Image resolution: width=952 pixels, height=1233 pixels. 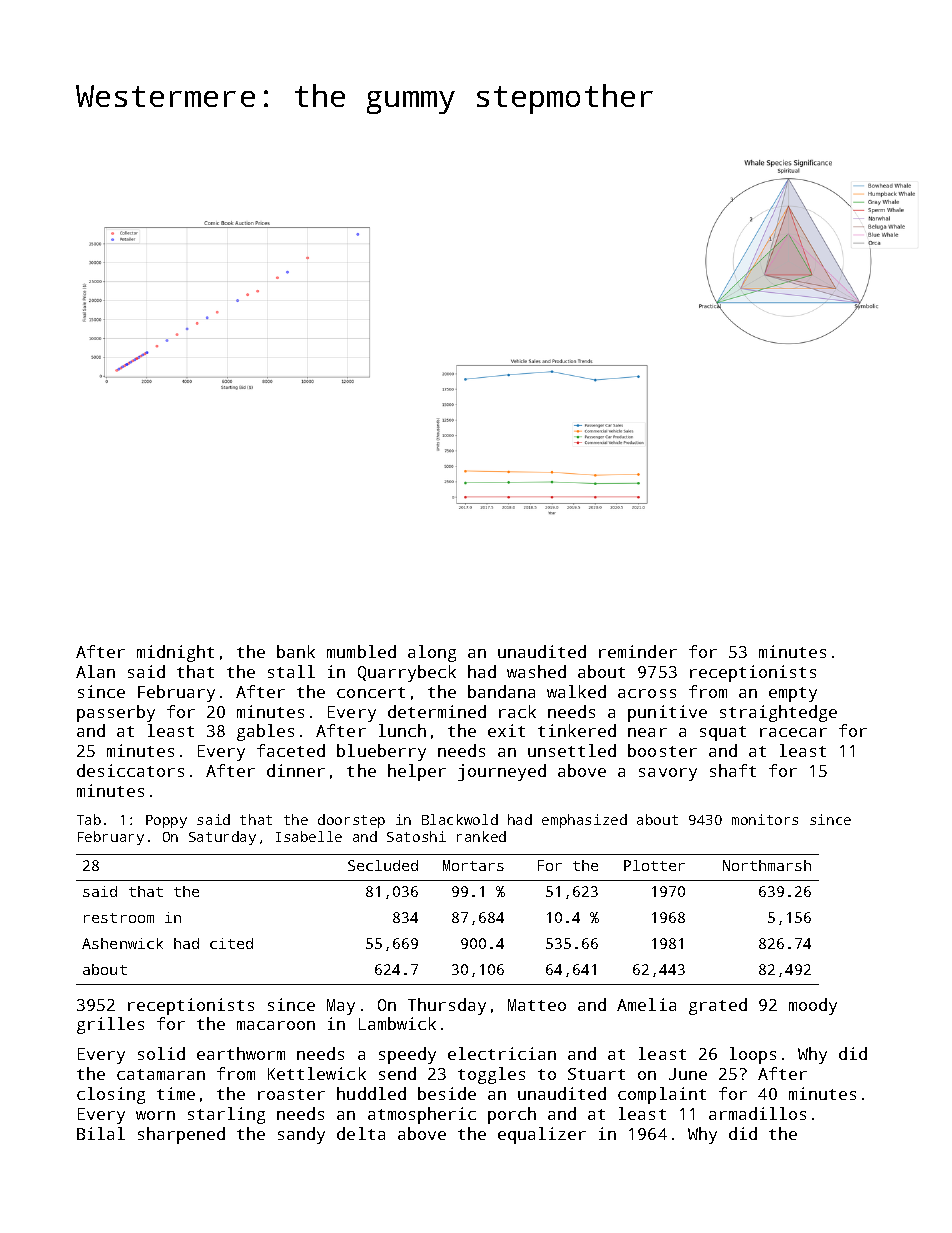 What do you see at coordinates (166, 821) in the screenshot?
I see `Poppy` at bounding box center [166, 821].
